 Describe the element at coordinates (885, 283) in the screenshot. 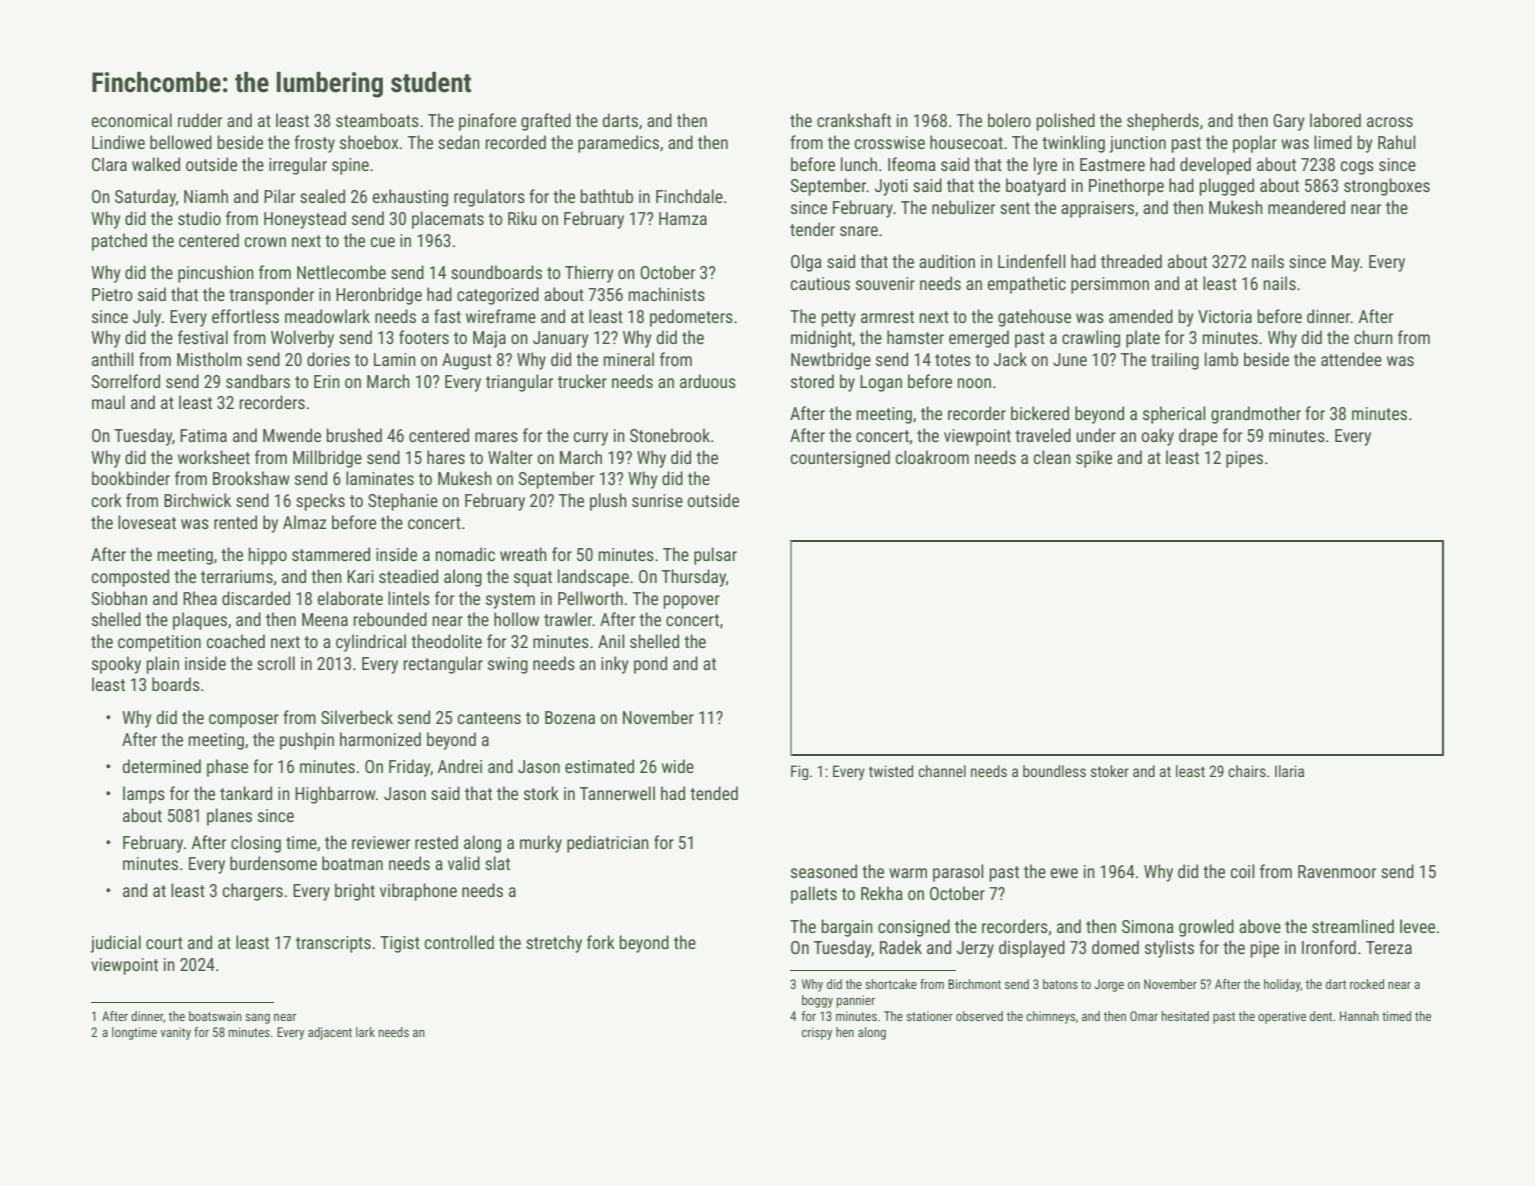

I see `souvenir` at that location.
